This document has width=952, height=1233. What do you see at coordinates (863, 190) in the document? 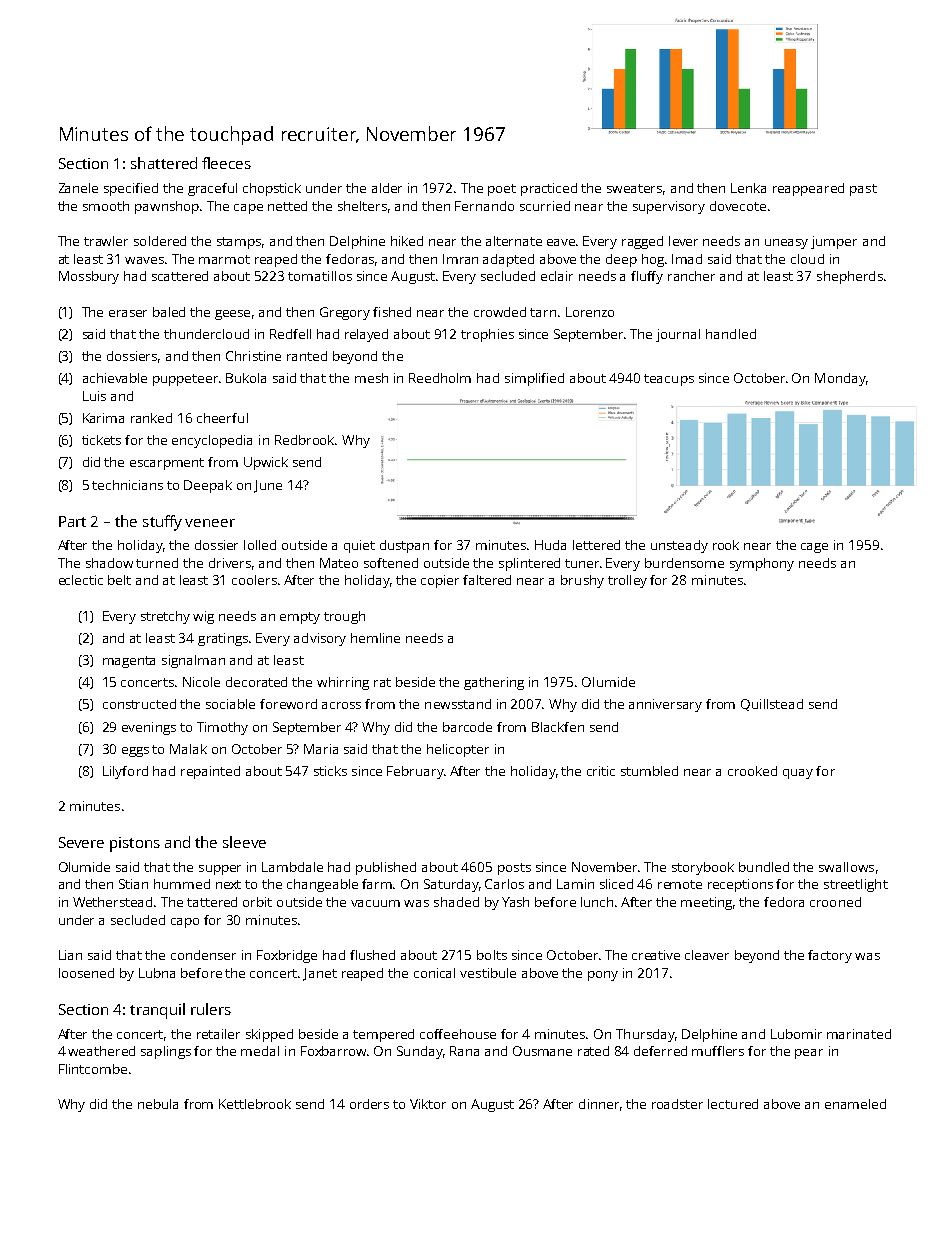
I see `past` at bounding box center [863, 190].
